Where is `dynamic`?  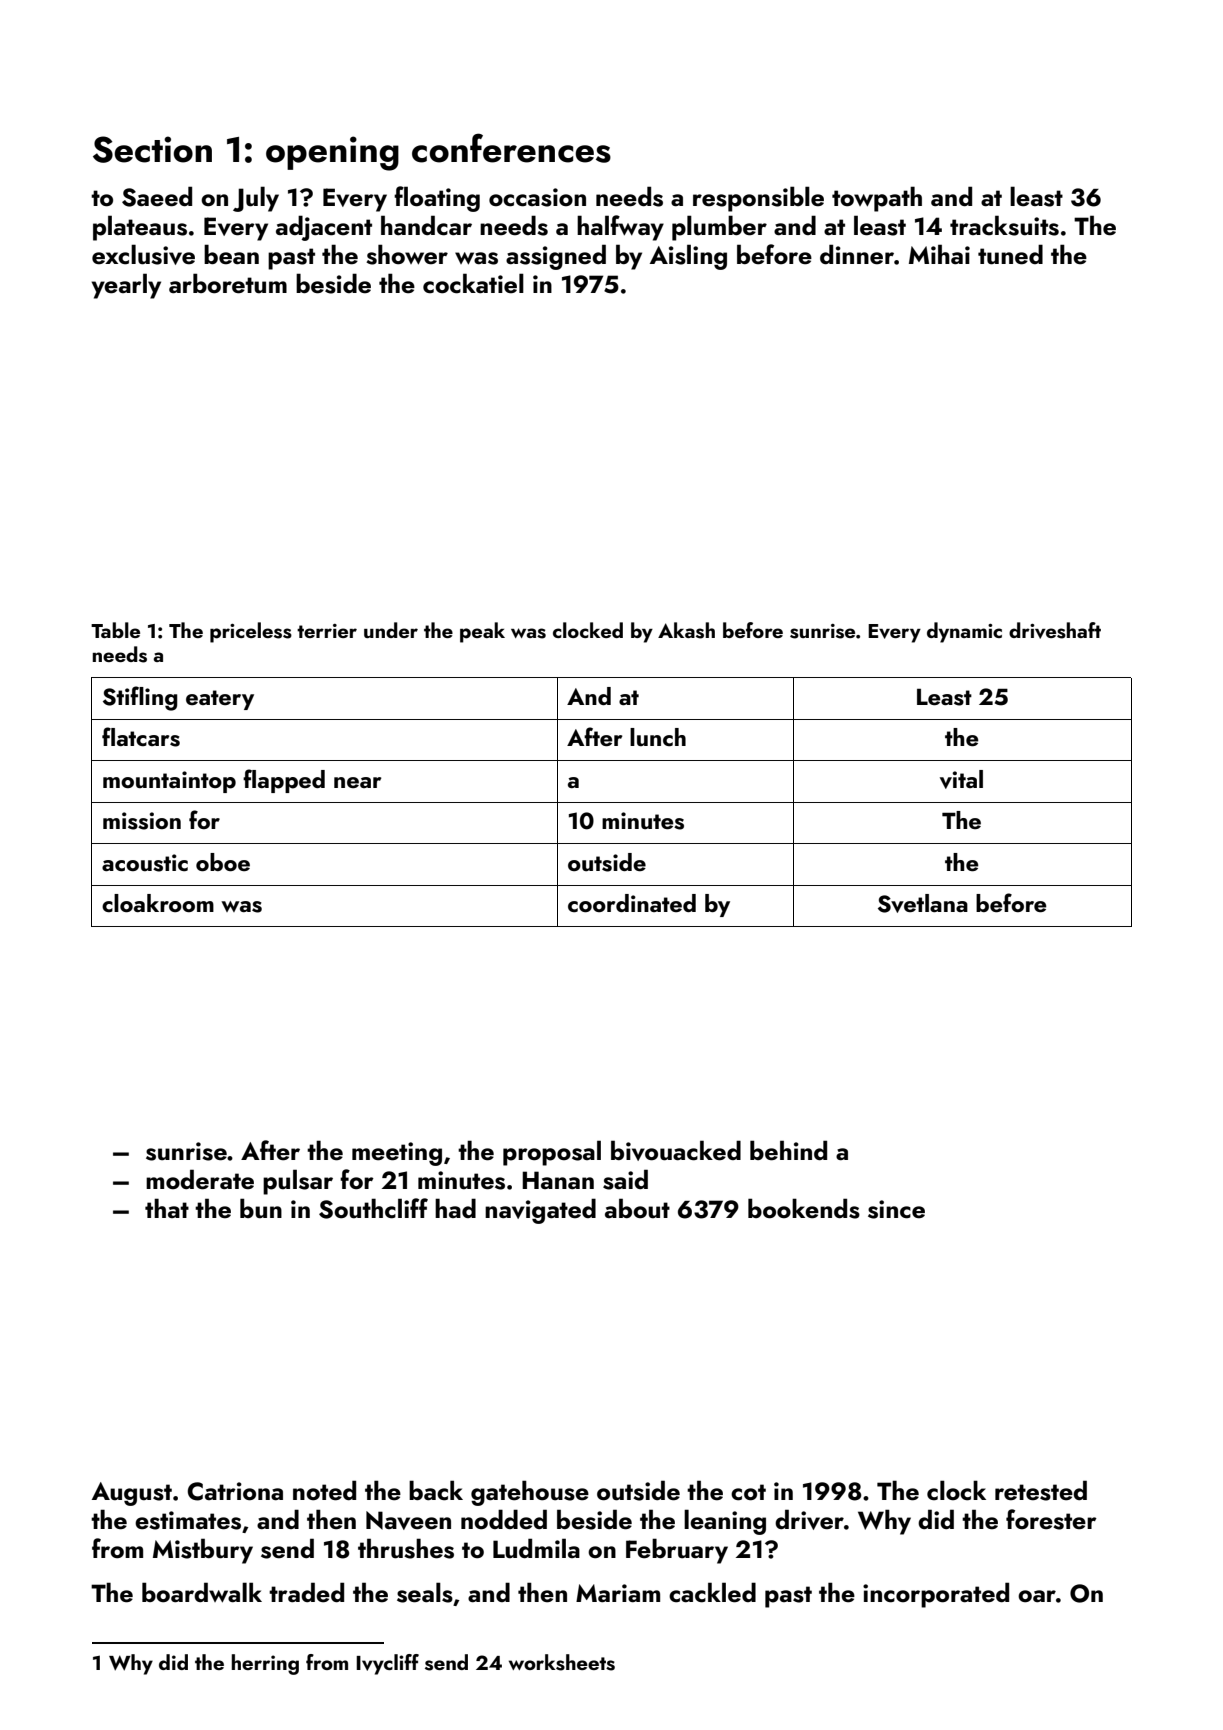
dynamic is located at coordinates (964, 632).
